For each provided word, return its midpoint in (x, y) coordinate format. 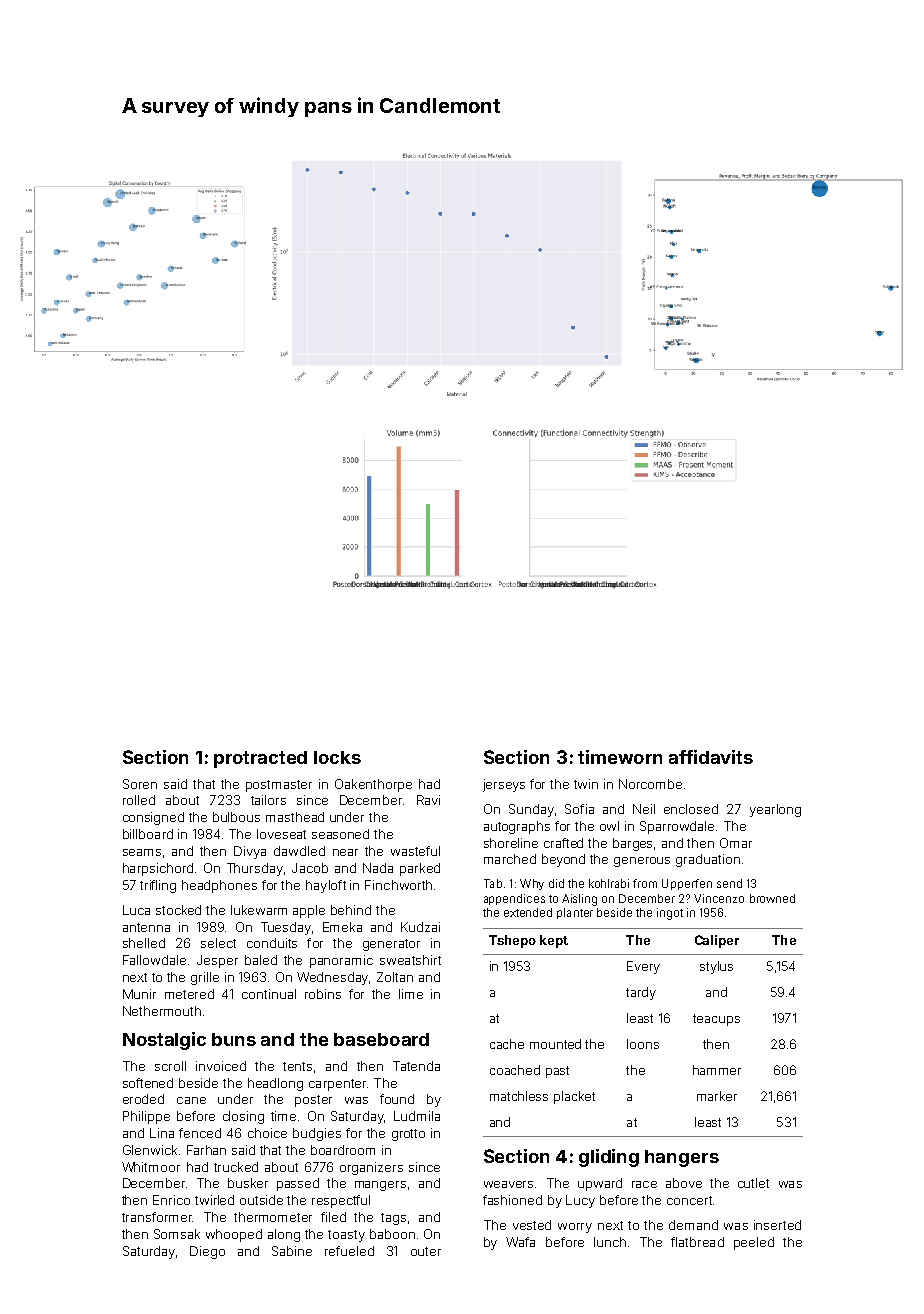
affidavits (711, 757)
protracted (260, 759)
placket (574, 1097)
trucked (236, 1167)
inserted (777, 1225)
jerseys (504, 785)
